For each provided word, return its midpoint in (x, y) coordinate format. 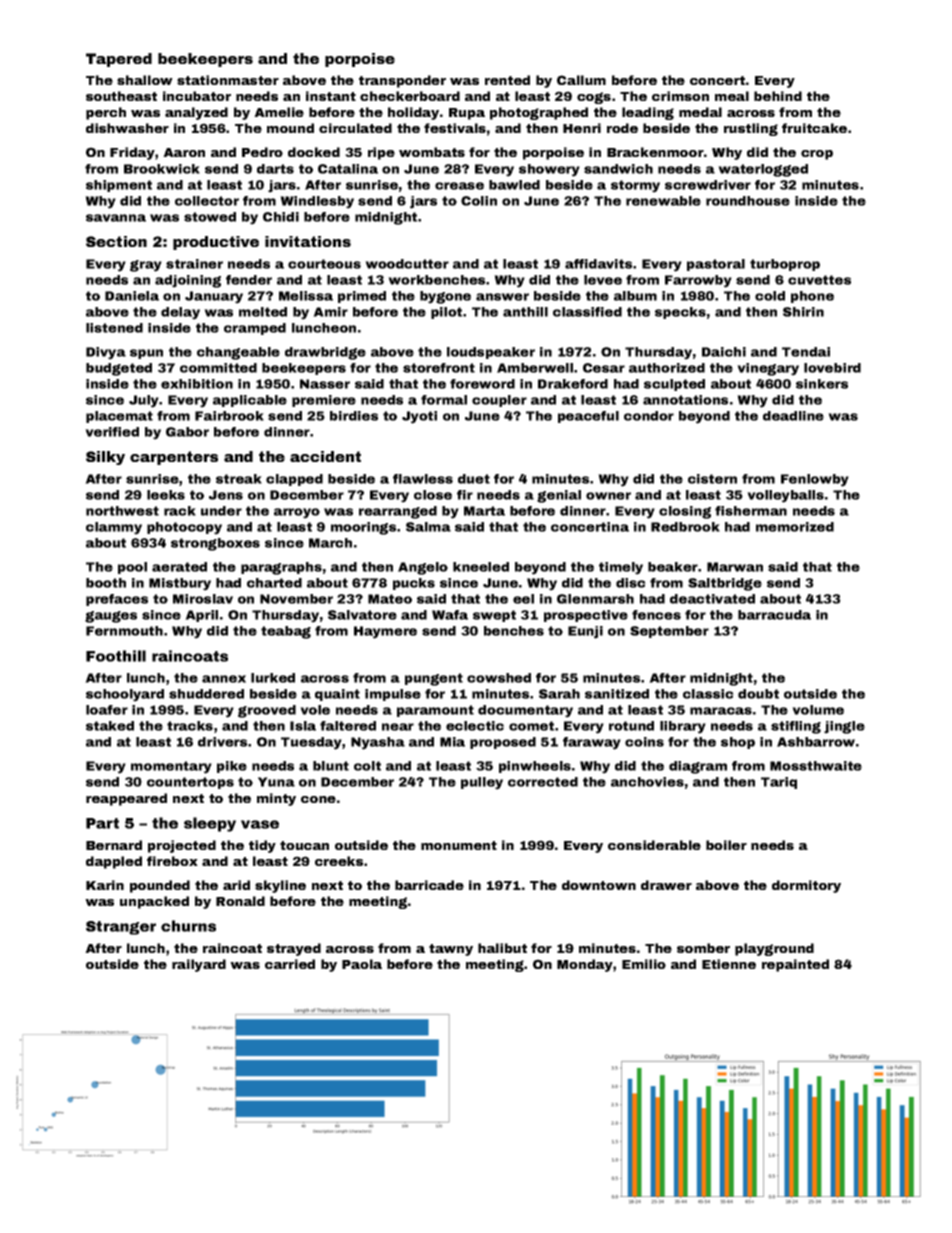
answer (502, 297)
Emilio (644, 964)
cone (318, 799)
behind (778, 96)
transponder (402, 81)
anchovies (647, 782)
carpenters (174, 458)
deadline (793, 416)
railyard (199, 965)
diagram (698, 767)
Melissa (306, 296)
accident (325, 456)
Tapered (119, 60)
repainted (795, 965)
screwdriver (708, 185)
